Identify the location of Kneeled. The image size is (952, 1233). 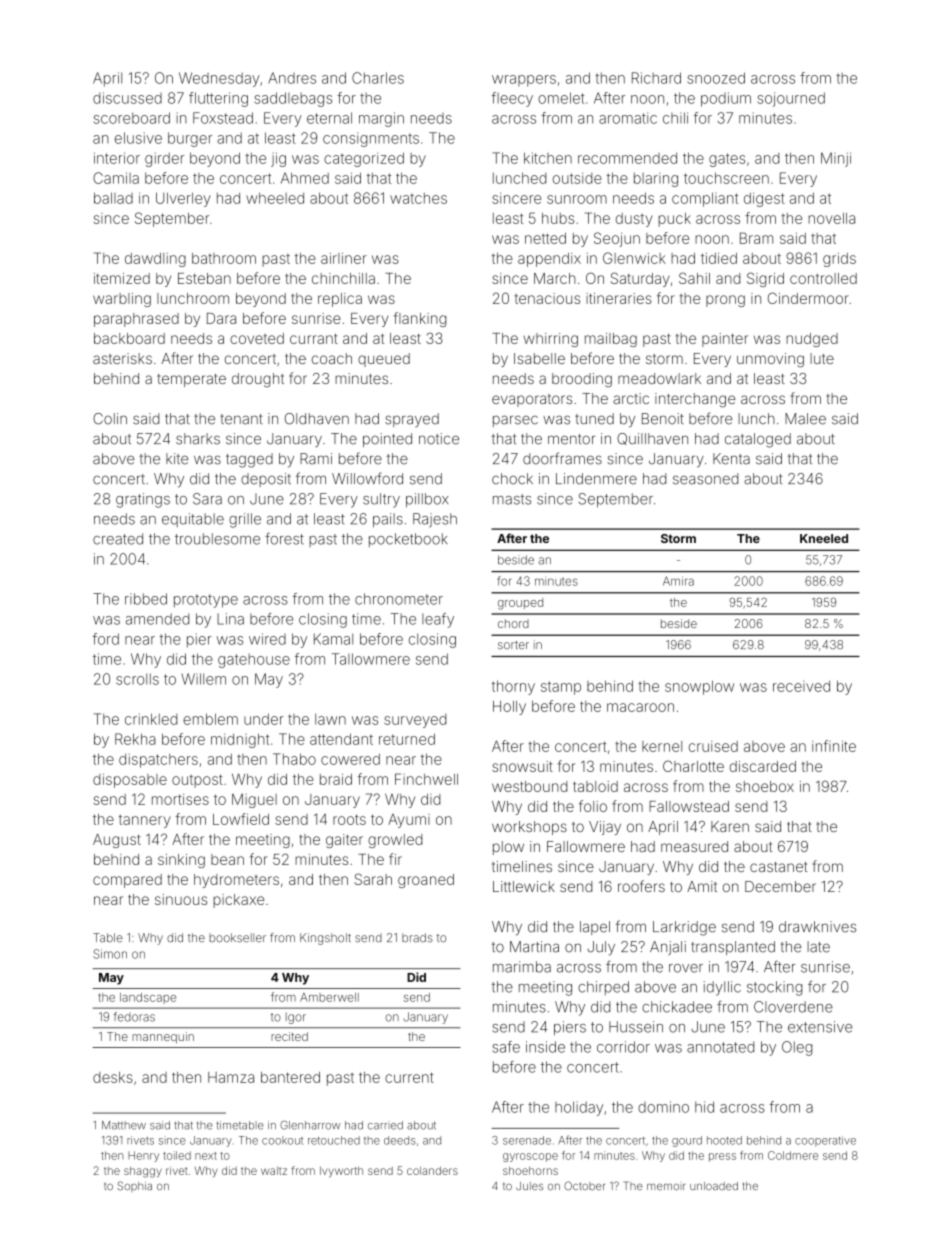
(824, 538).
